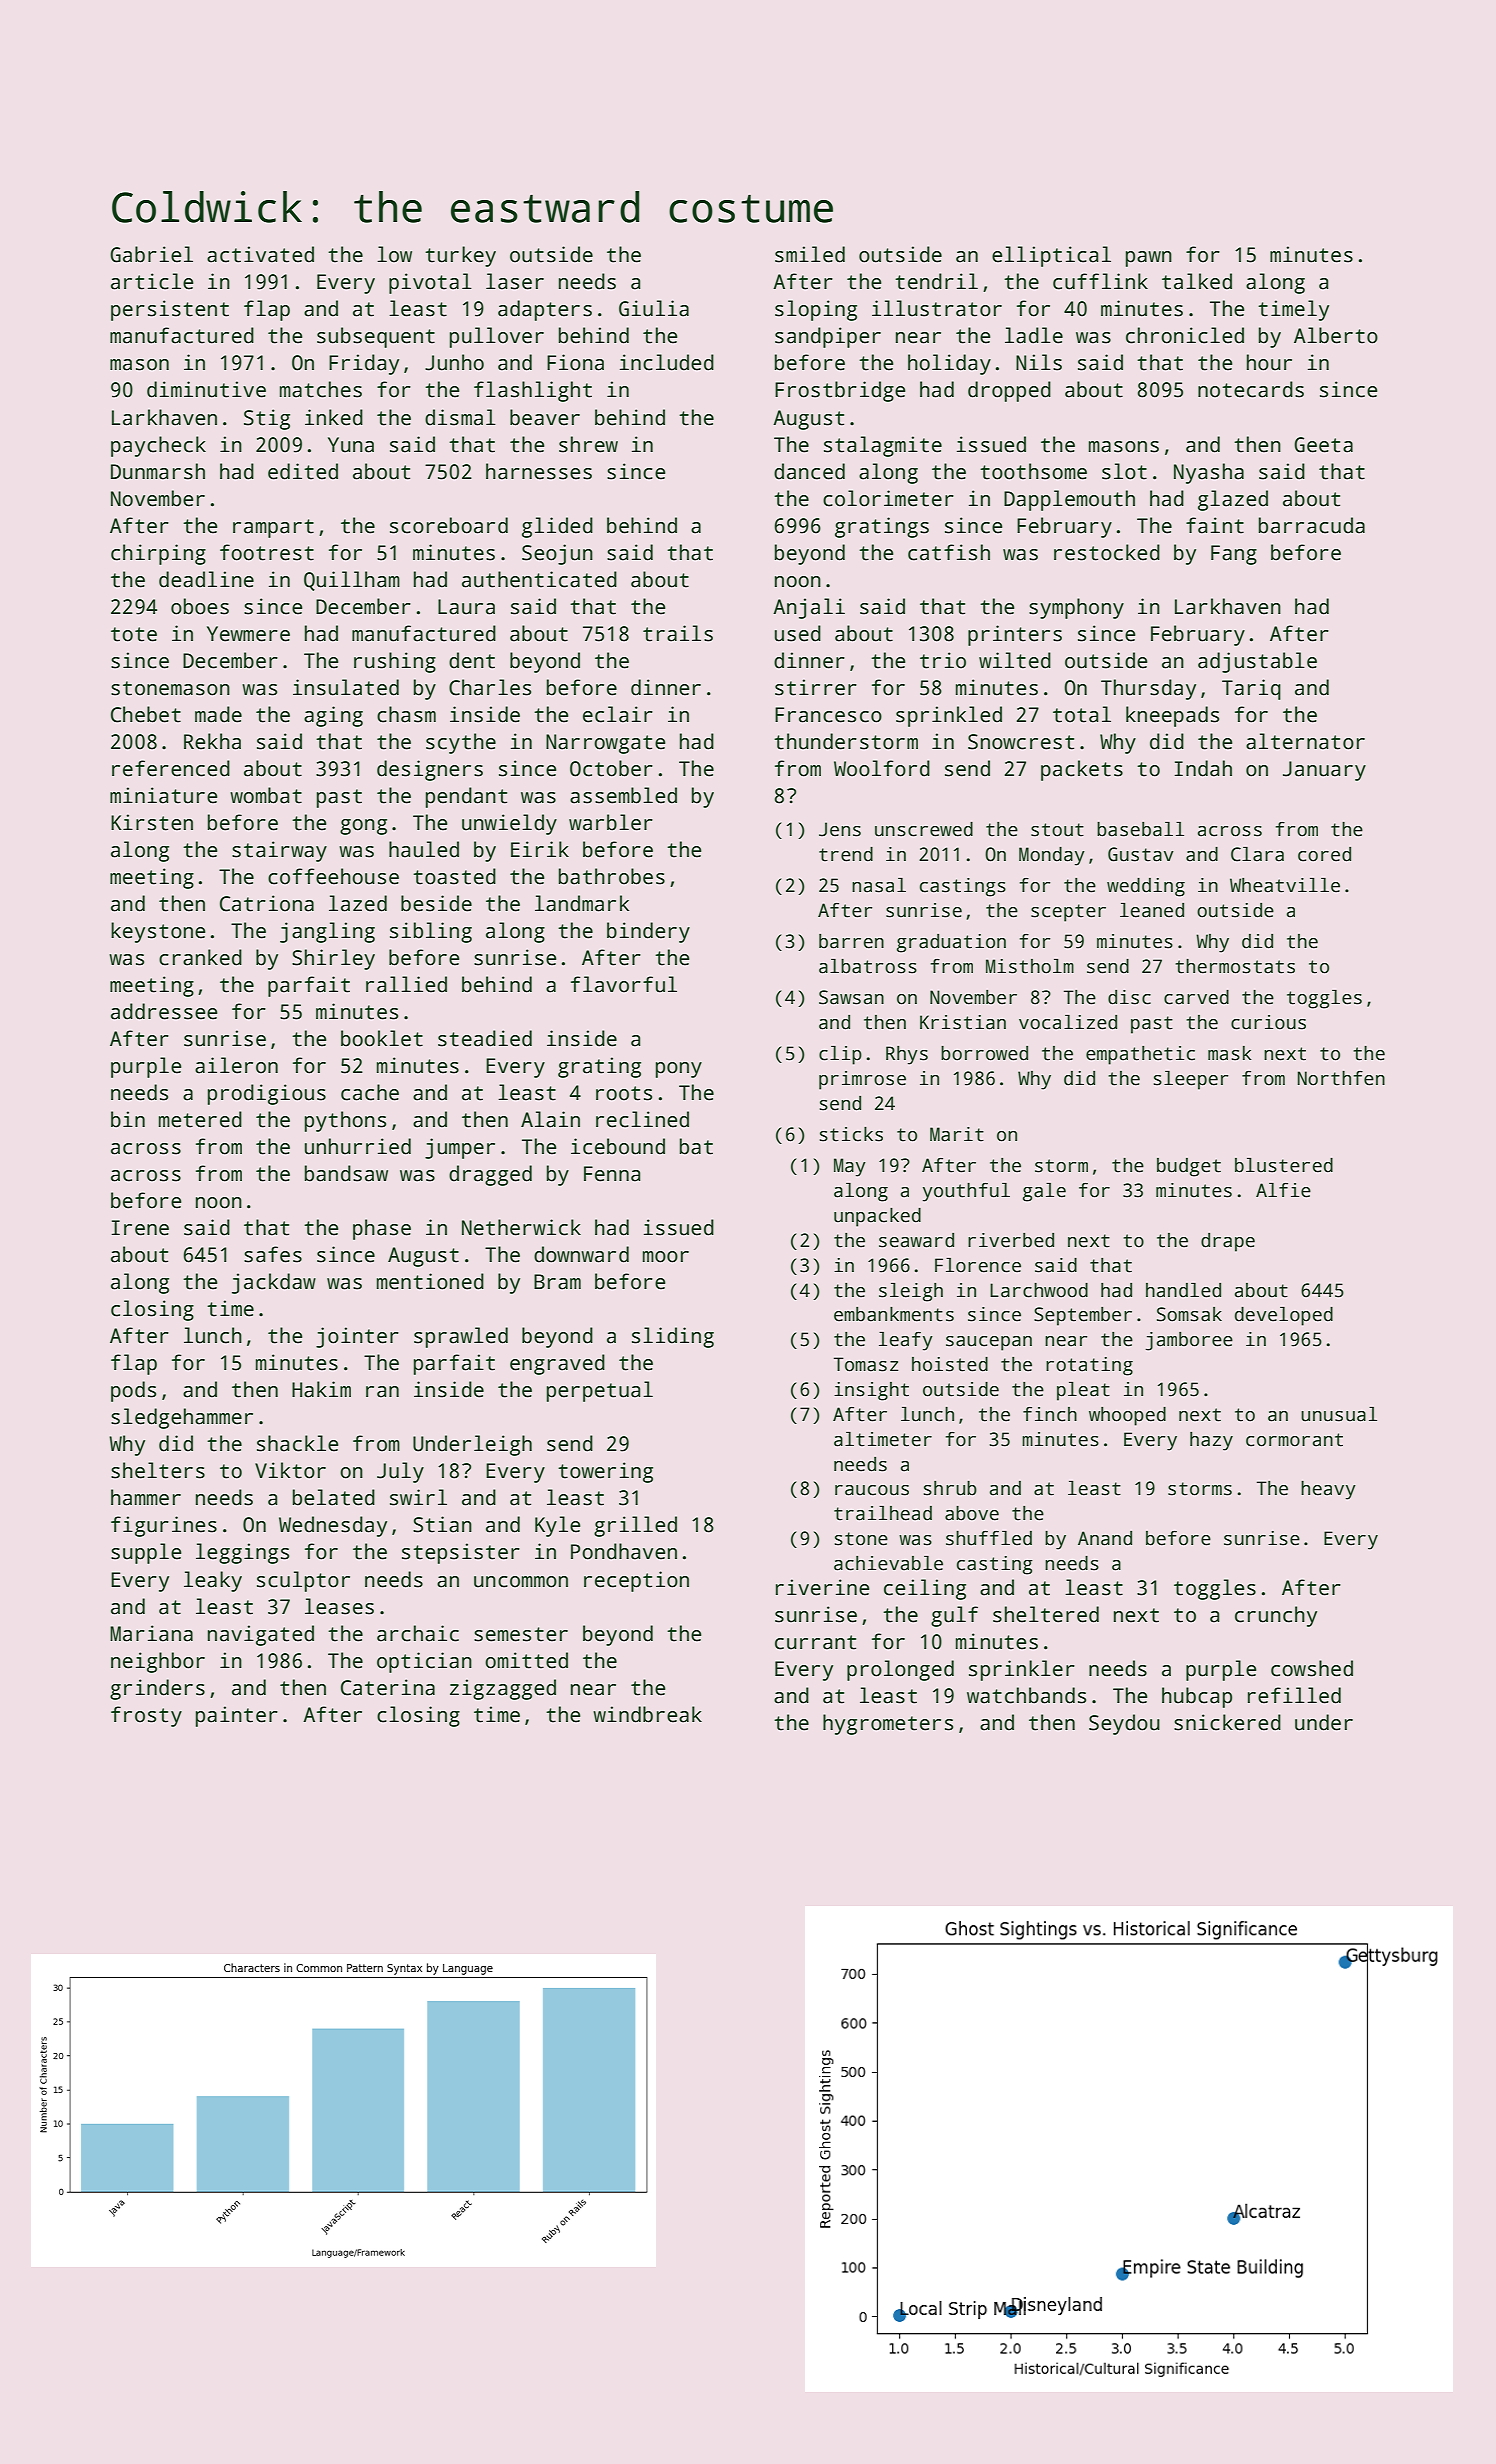  I want to click on smiled, so click(810, 254).
